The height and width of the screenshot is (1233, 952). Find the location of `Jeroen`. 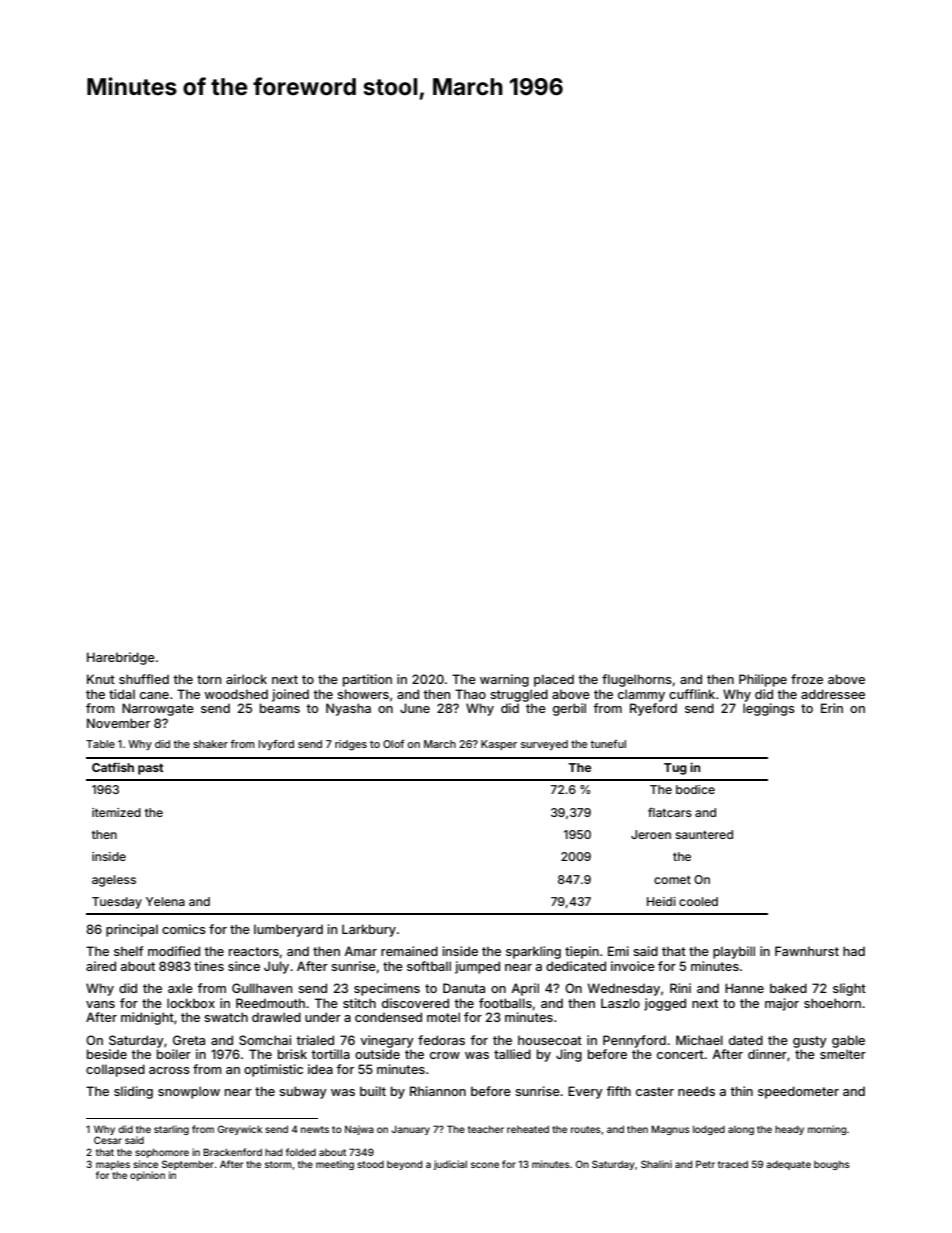

Jeroen is located at coordinates (651, 834).
